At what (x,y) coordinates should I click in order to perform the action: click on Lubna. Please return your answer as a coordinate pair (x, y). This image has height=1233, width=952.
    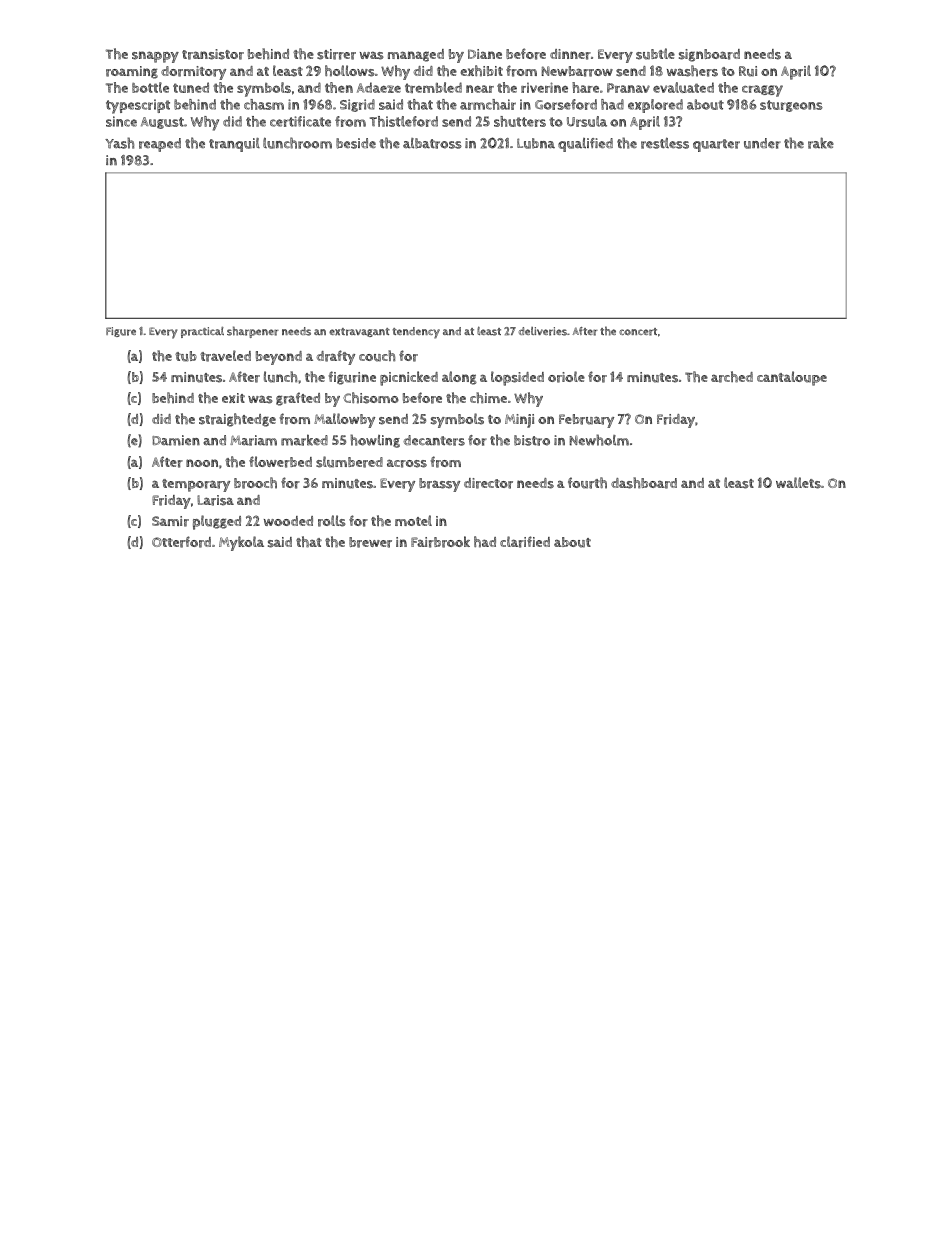
    Looking at the image, I should click on (536, 143).
